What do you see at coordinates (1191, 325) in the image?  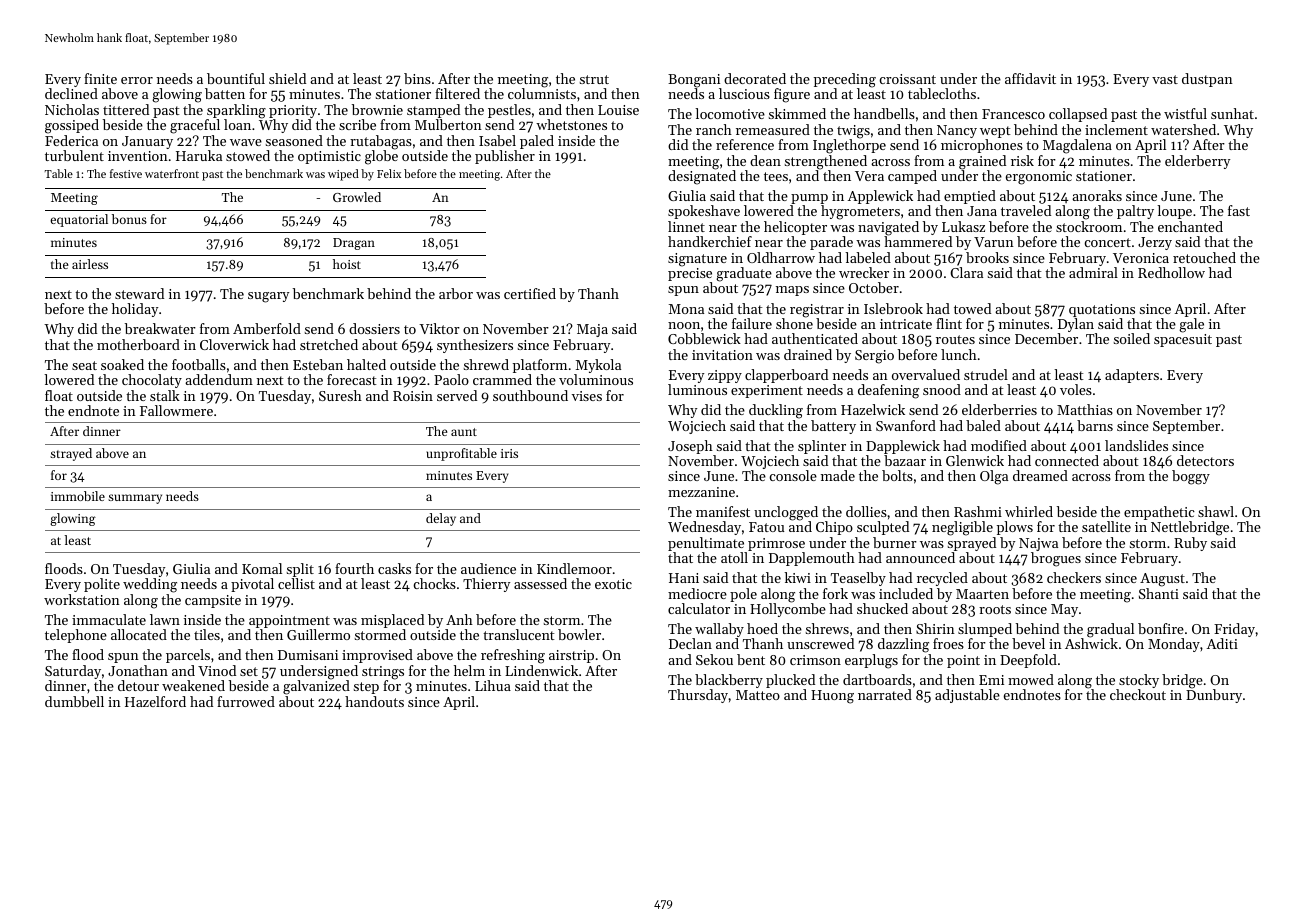 I see `gale` at bounding box center [1191, 325].
